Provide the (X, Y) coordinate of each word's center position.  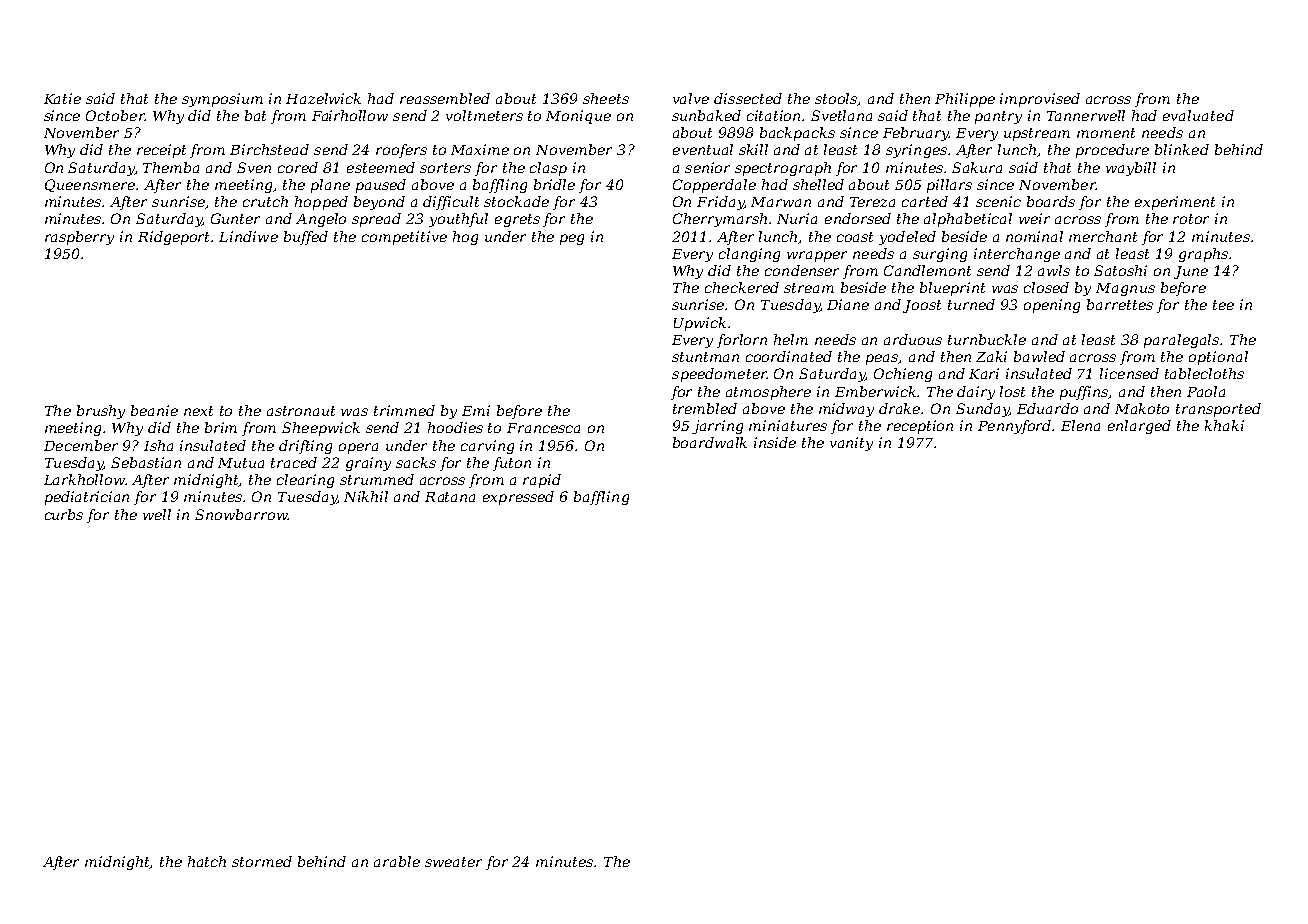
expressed (518, 498)
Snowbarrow (241, 514)
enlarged (1139, 427)
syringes (916, 151)
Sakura (977, 167)
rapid (542, 481)
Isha (158, 445)
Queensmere (90, 185)
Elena (1080, 425)
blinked (1182, 149)
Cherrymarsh (720, 220)
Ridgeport (175, 238)
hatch (207, 861)
